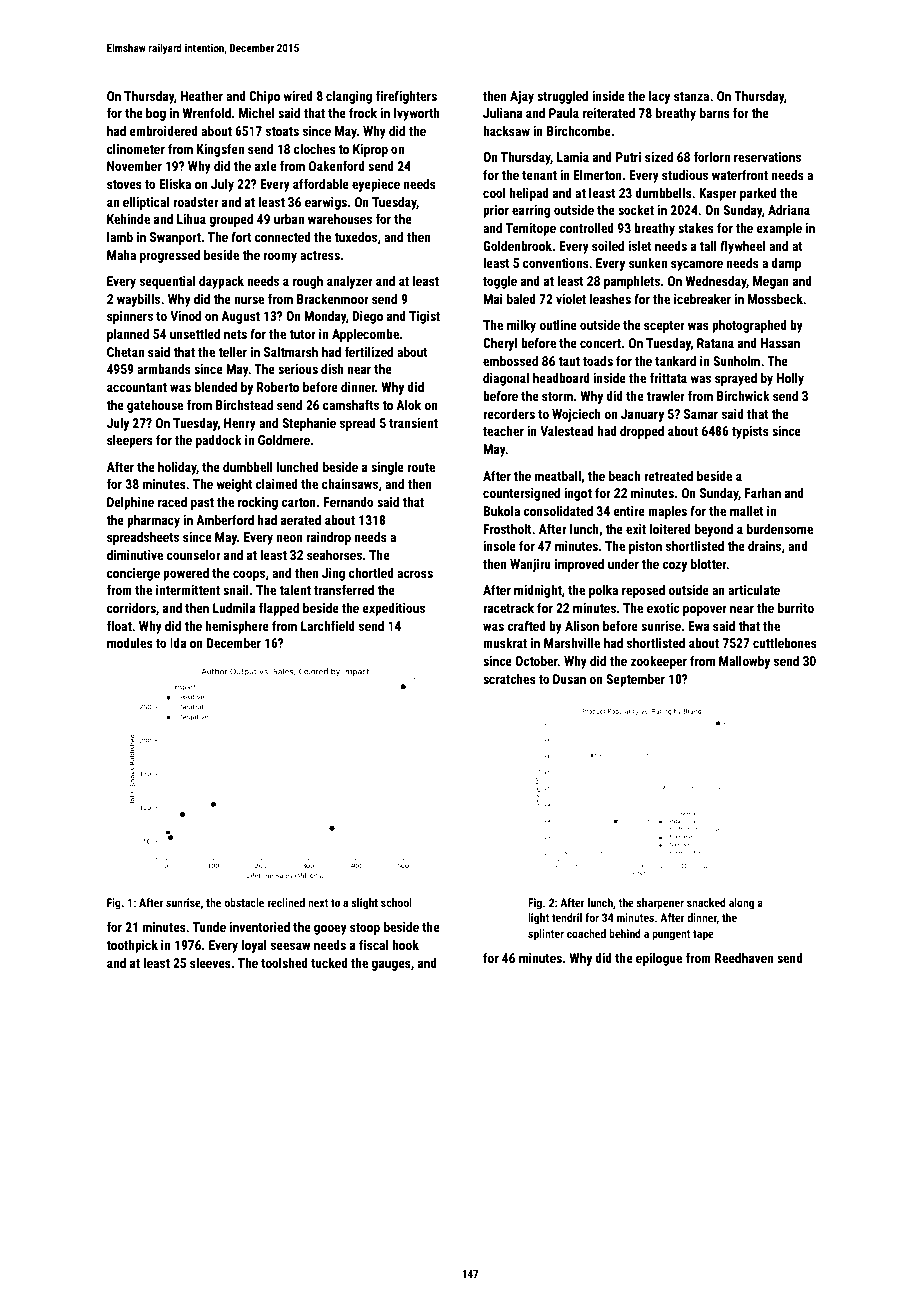 This screenshot has height=1308, width=924. Describe the element at coordinates (758, 194) in the screenshot. I see `parked` at that location.
